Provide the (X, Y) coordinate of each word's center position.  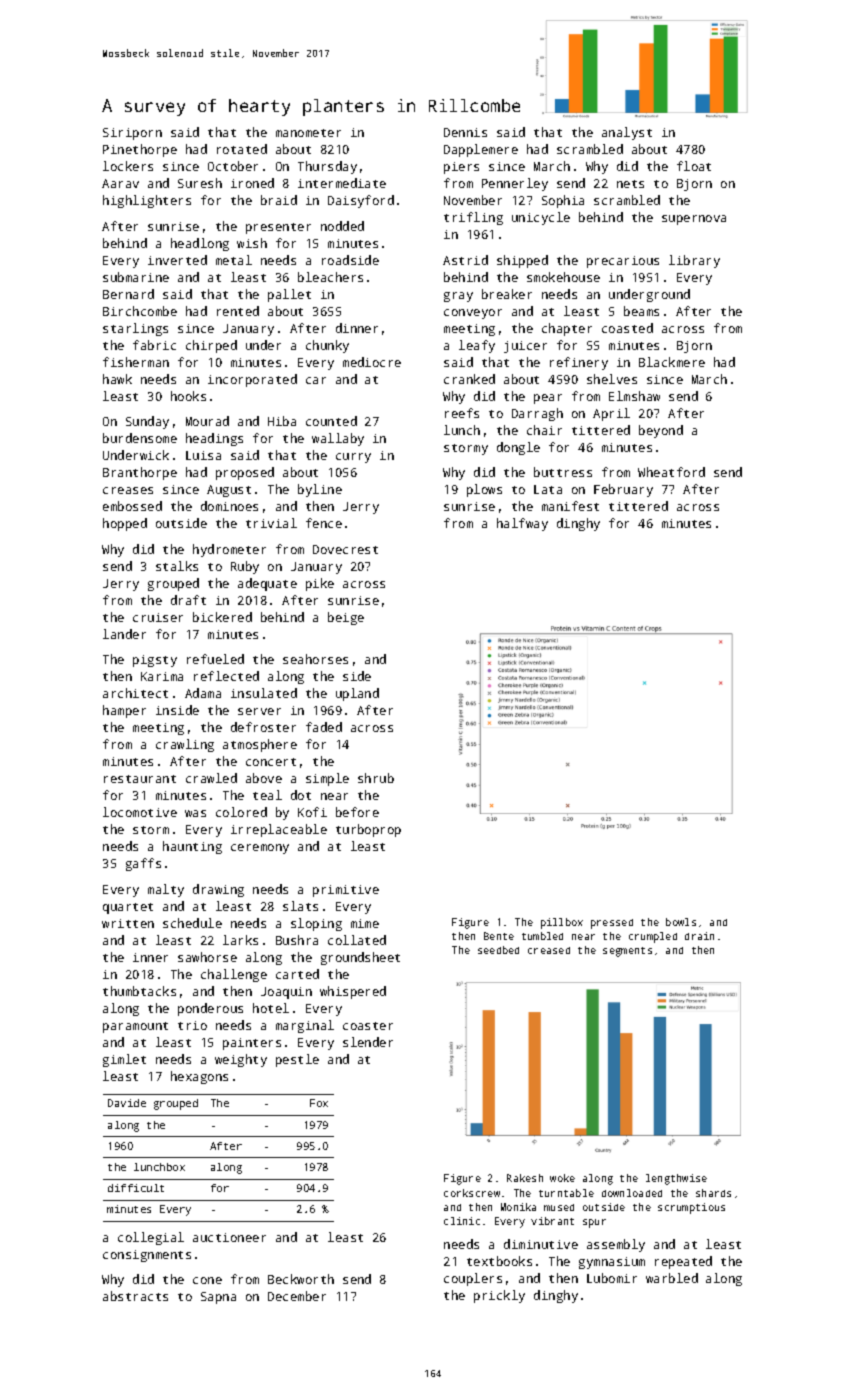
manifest (570, 506)
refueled (215, 659)
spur (594, 1223)
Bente (499, 936)
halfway (522, 524)
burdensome (140, 438)
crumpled (653, 937)
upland (357, 694)
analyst (627, 133)
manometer (308, 133)
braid (279, 200)
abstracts (135, 1296)
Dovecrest (345, 549)
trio (192, 1025)
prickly (499, 1296)
